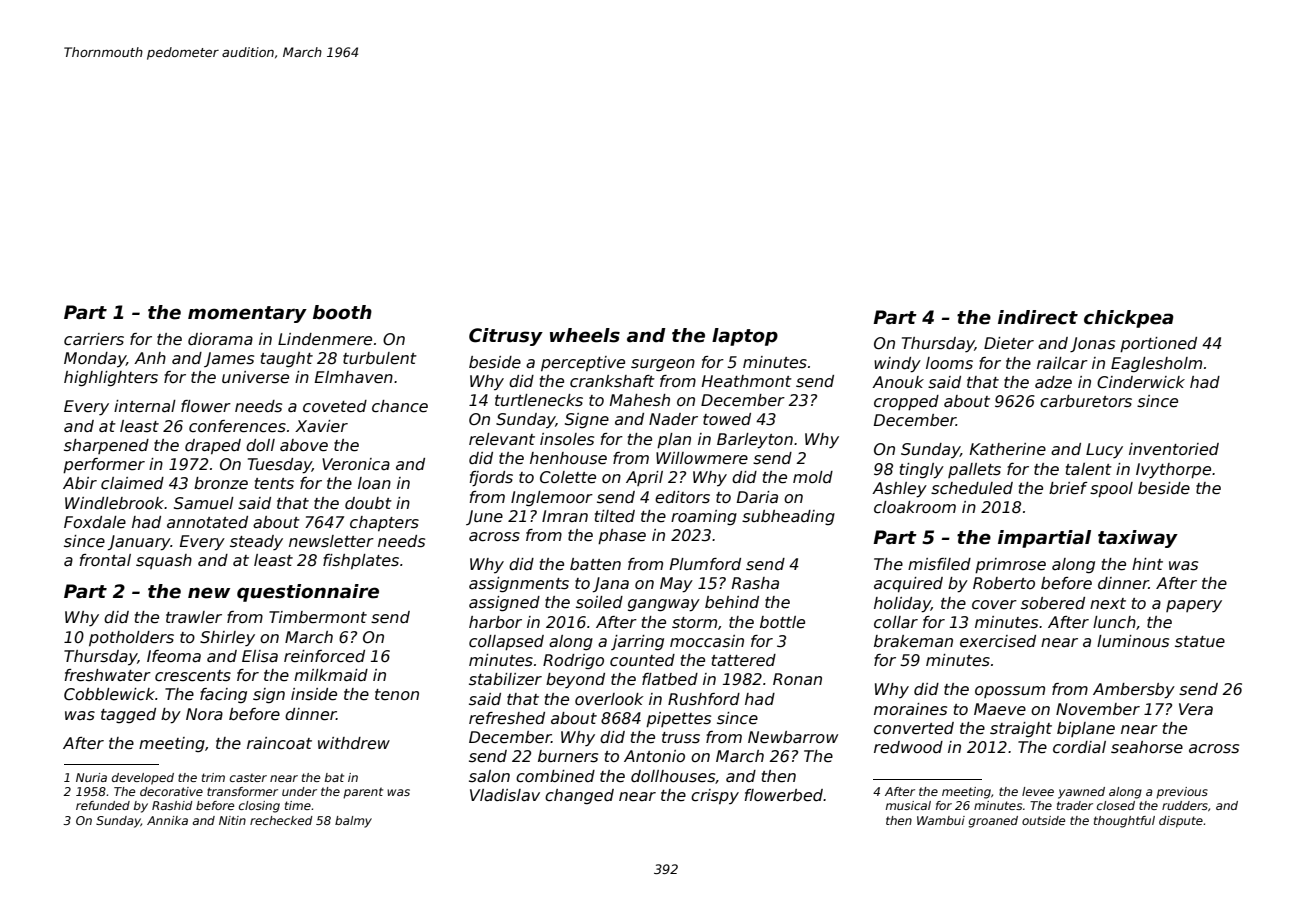 Image resolution: width=1308 pixels, height=924 pixels. I want to click on carriers, so click(94, 339).
